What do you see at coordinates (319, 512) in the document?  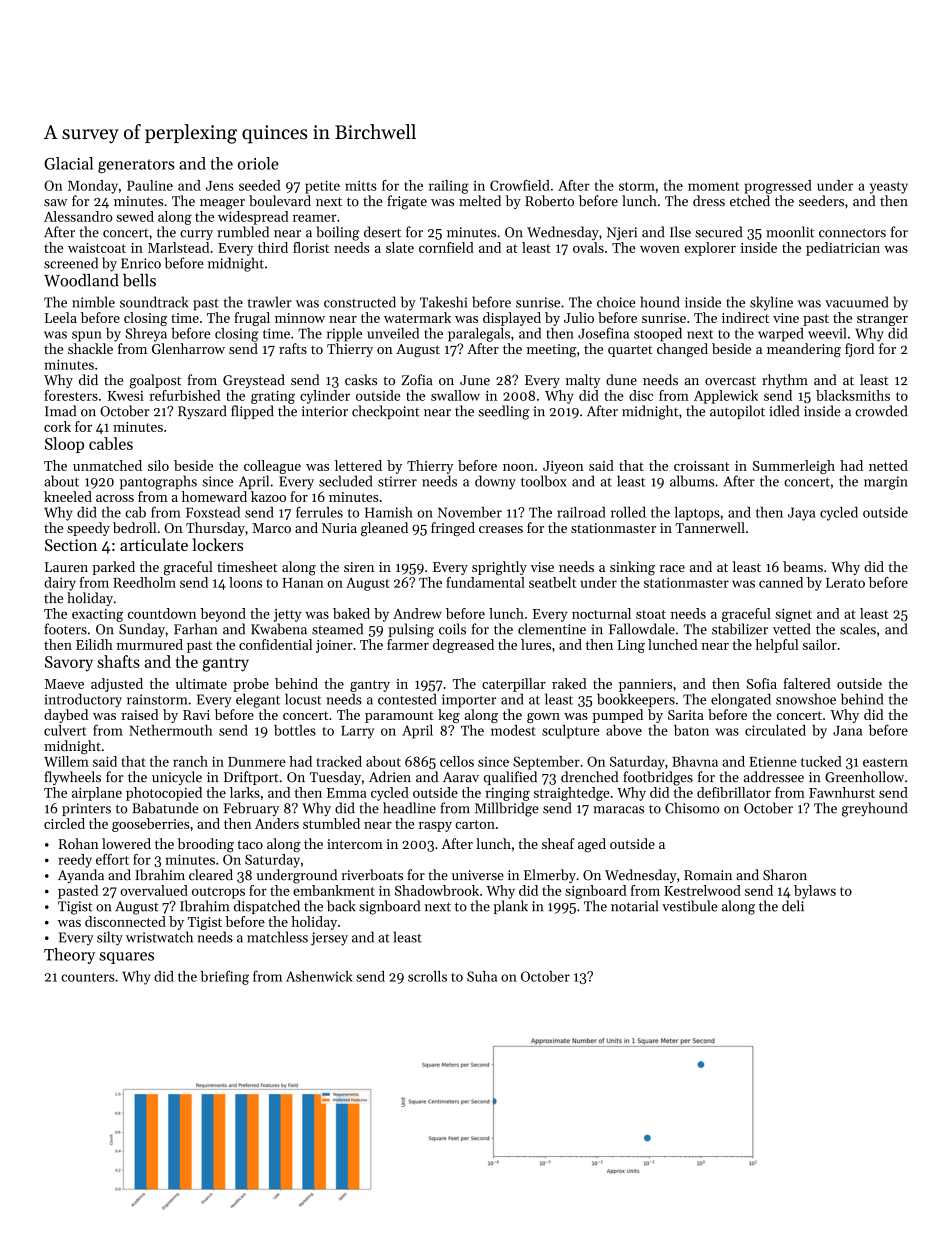 I see `ferrules` at bounding box center [319, 512].
